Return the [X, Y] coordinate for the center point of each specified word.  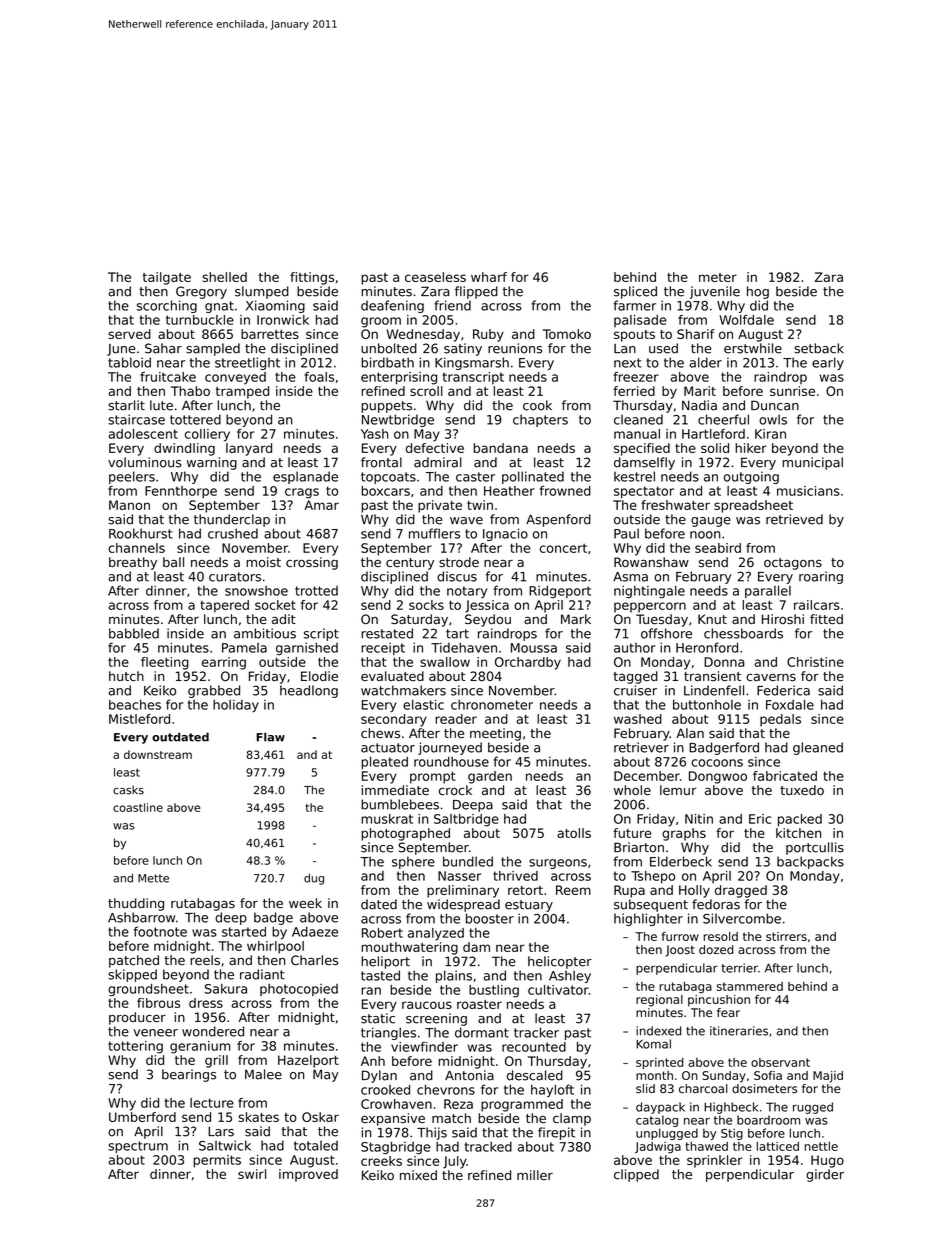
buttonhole [707, 704]
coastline [138, 807]
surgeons [558, 864]
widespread [463, 905]
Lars [221, 1131]
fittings [312, 278]
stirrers [786, 936]
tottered [195, 419]
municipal [812, 463]
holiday [236, 706]
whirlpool [275, 947]
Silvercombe [742, 918]
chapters [540, 420]
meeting [495, 734]
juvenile [715, 292]
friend [452, 305]
